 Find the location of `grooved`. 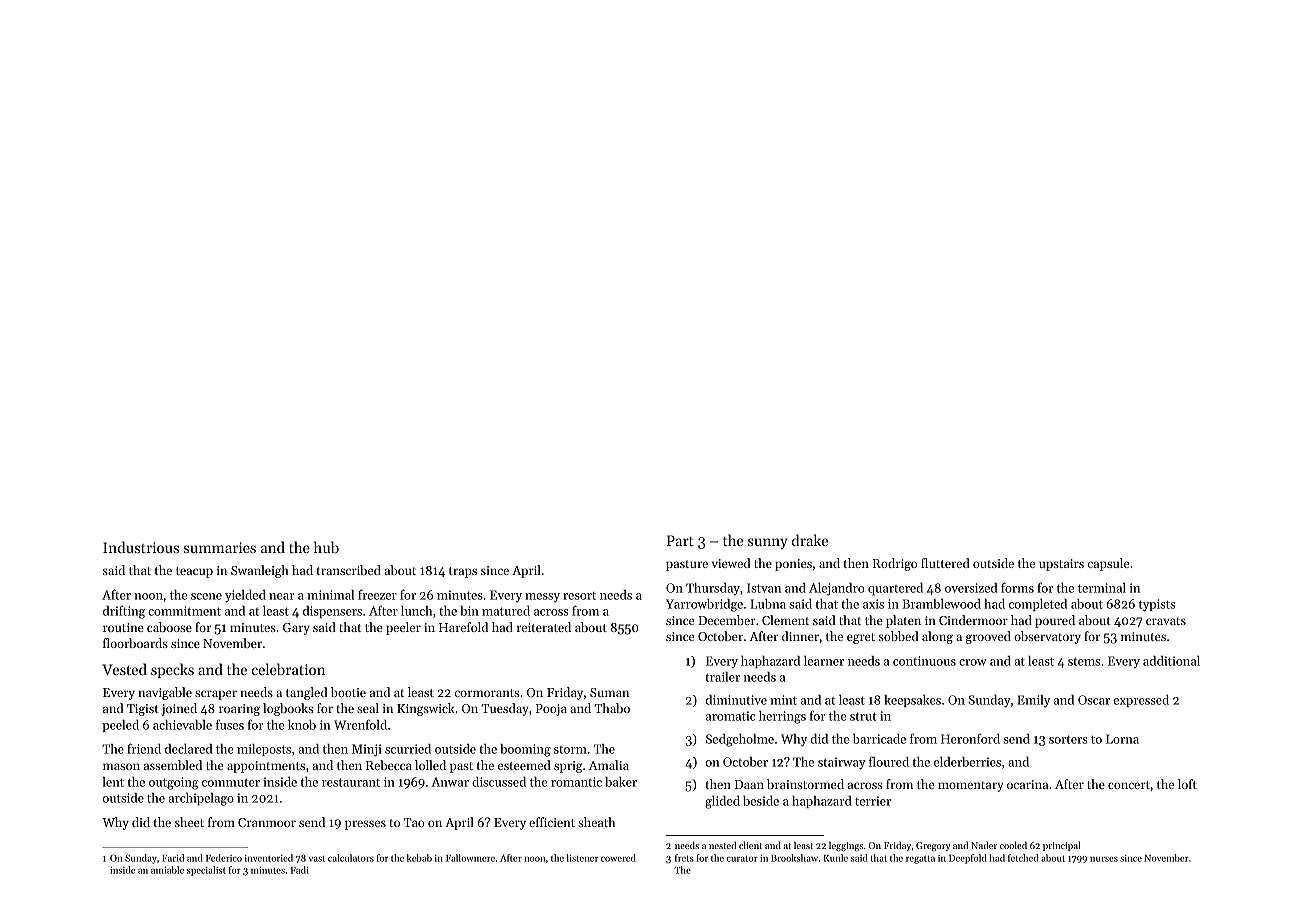

grooved is located at coordinates (988, 637).
